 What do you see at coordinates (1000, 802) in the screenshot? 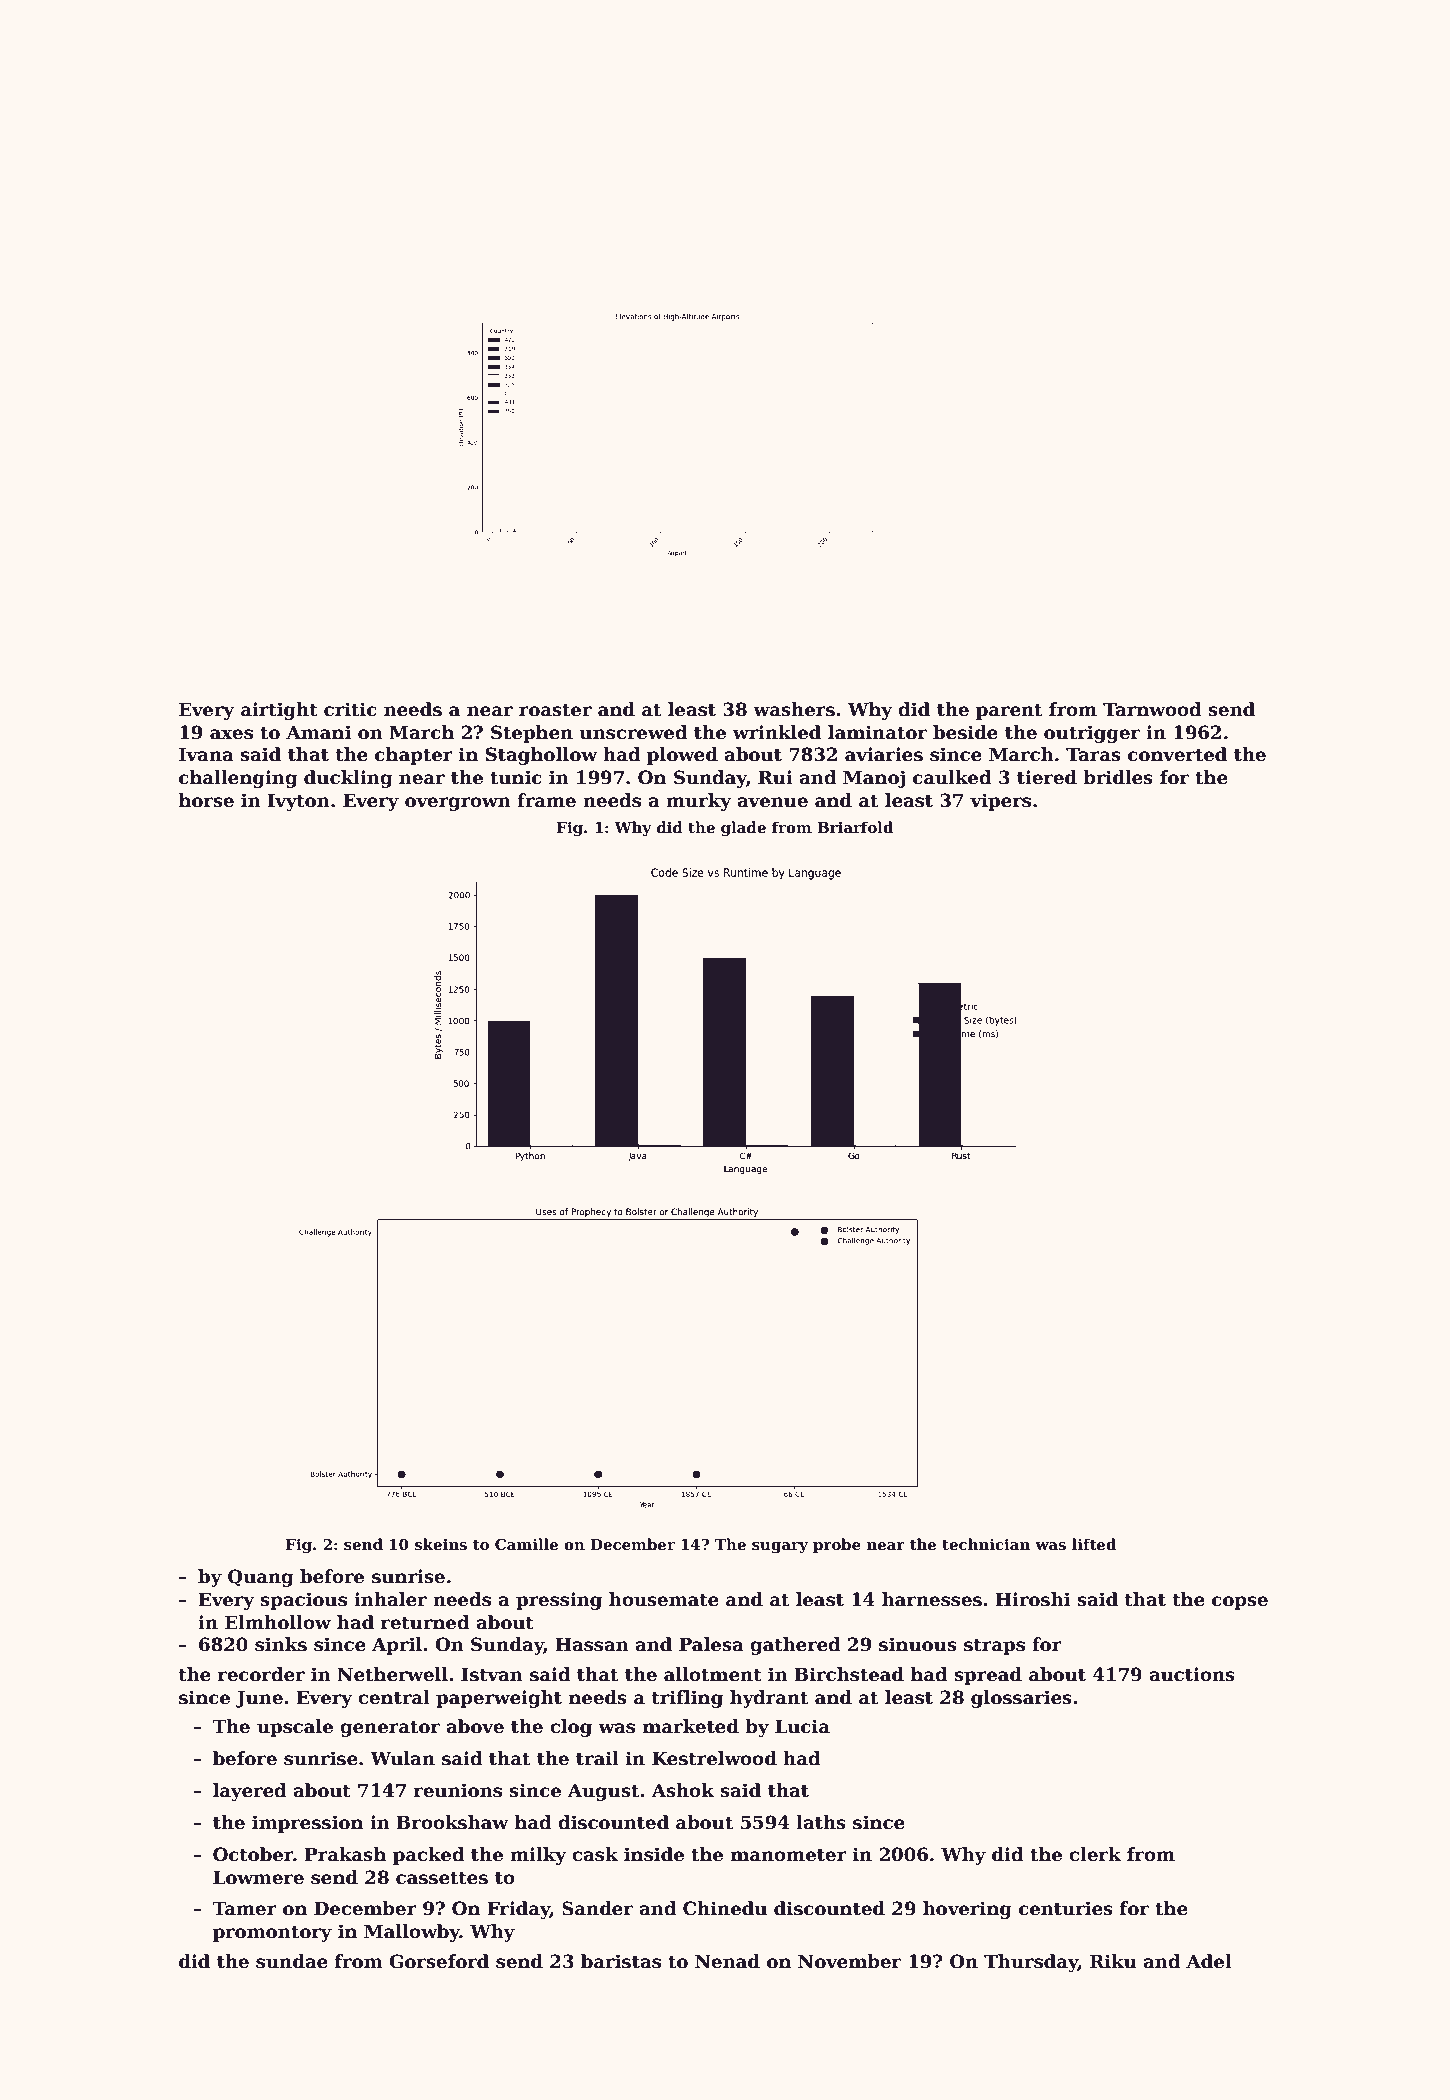
I see `vipers` at bounding box center [1000, 802].
